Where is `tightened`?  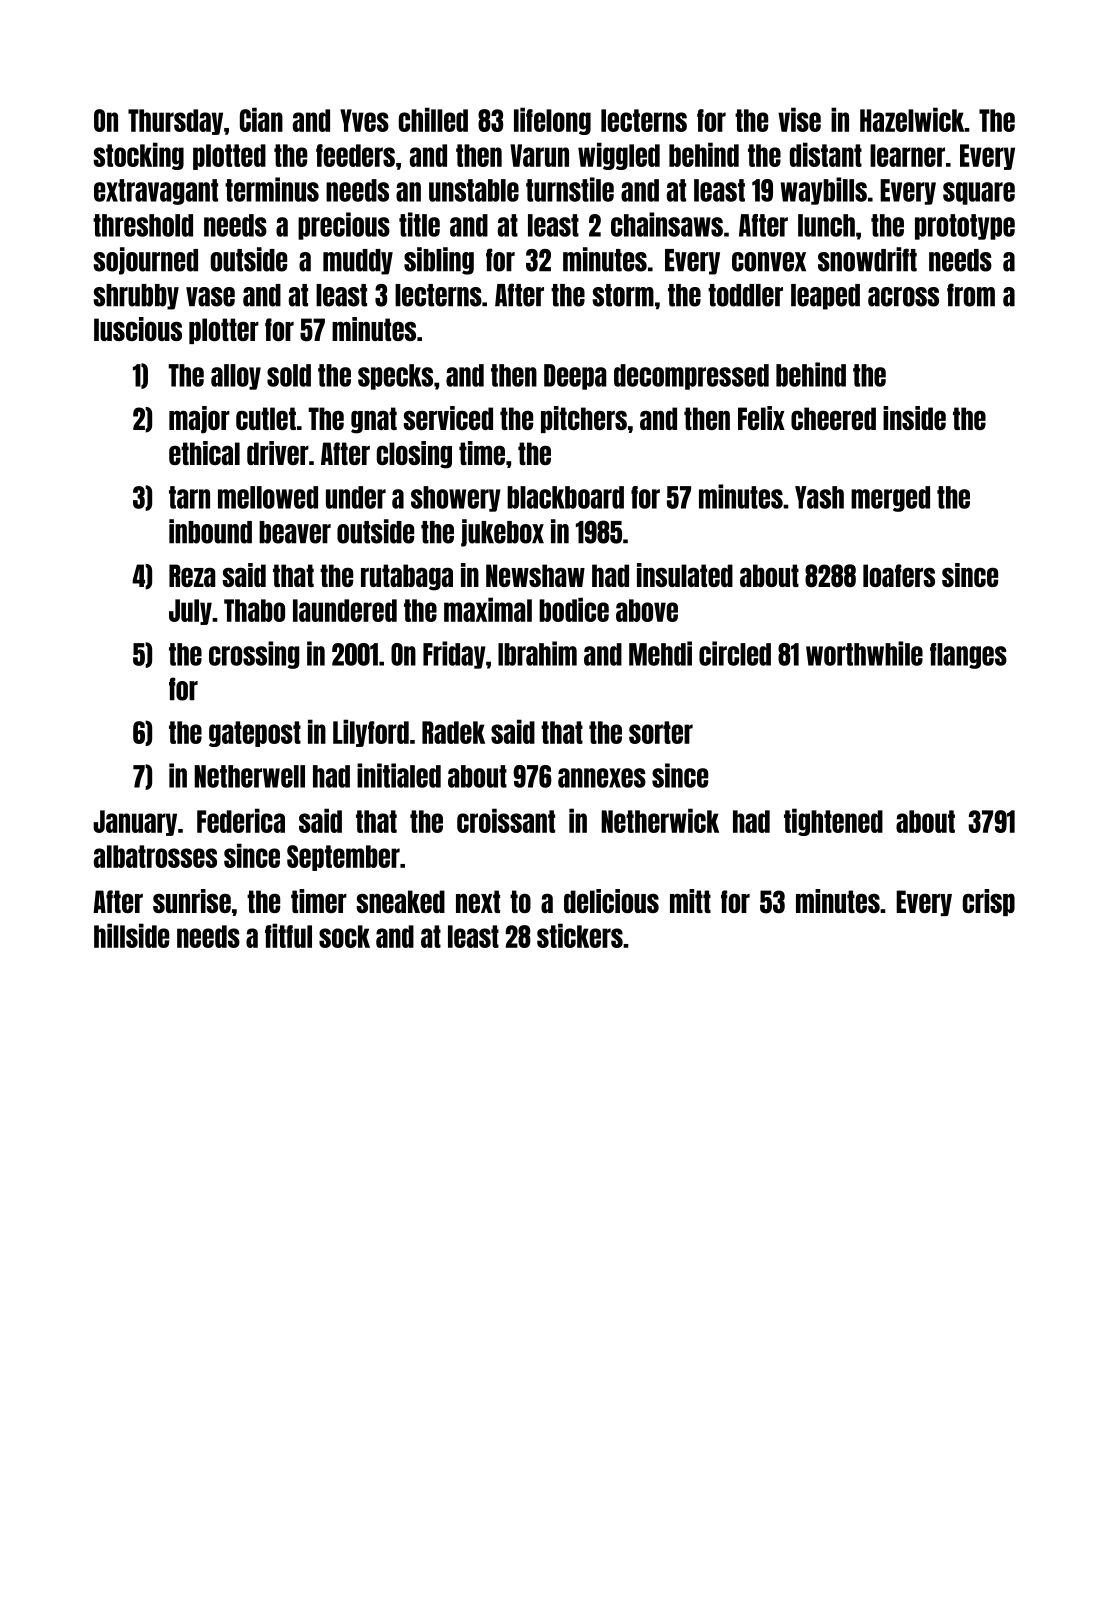
tightened is located at coordinates (833, 822).
